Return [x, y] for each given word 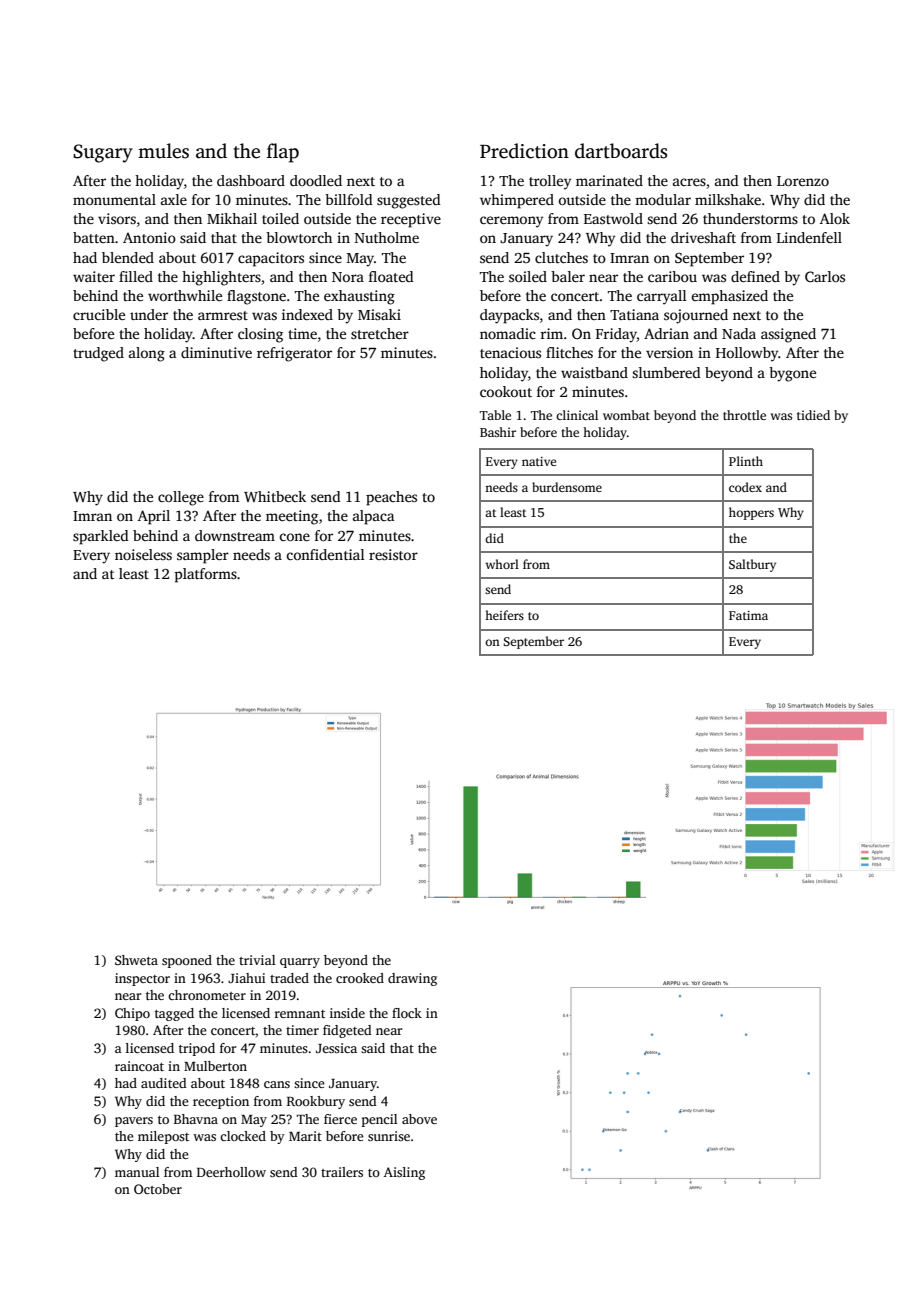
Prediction [524, 151]
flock [407, 1013]
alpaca [374, 517]
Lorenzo [803, 181]
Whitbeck [275, 496]
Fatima [748, 615]
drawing [412, 979]
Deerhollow [231, 1172]
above [419, 1119]
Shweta [136, 960]
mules [163, 151]
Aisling [404, 1173]
